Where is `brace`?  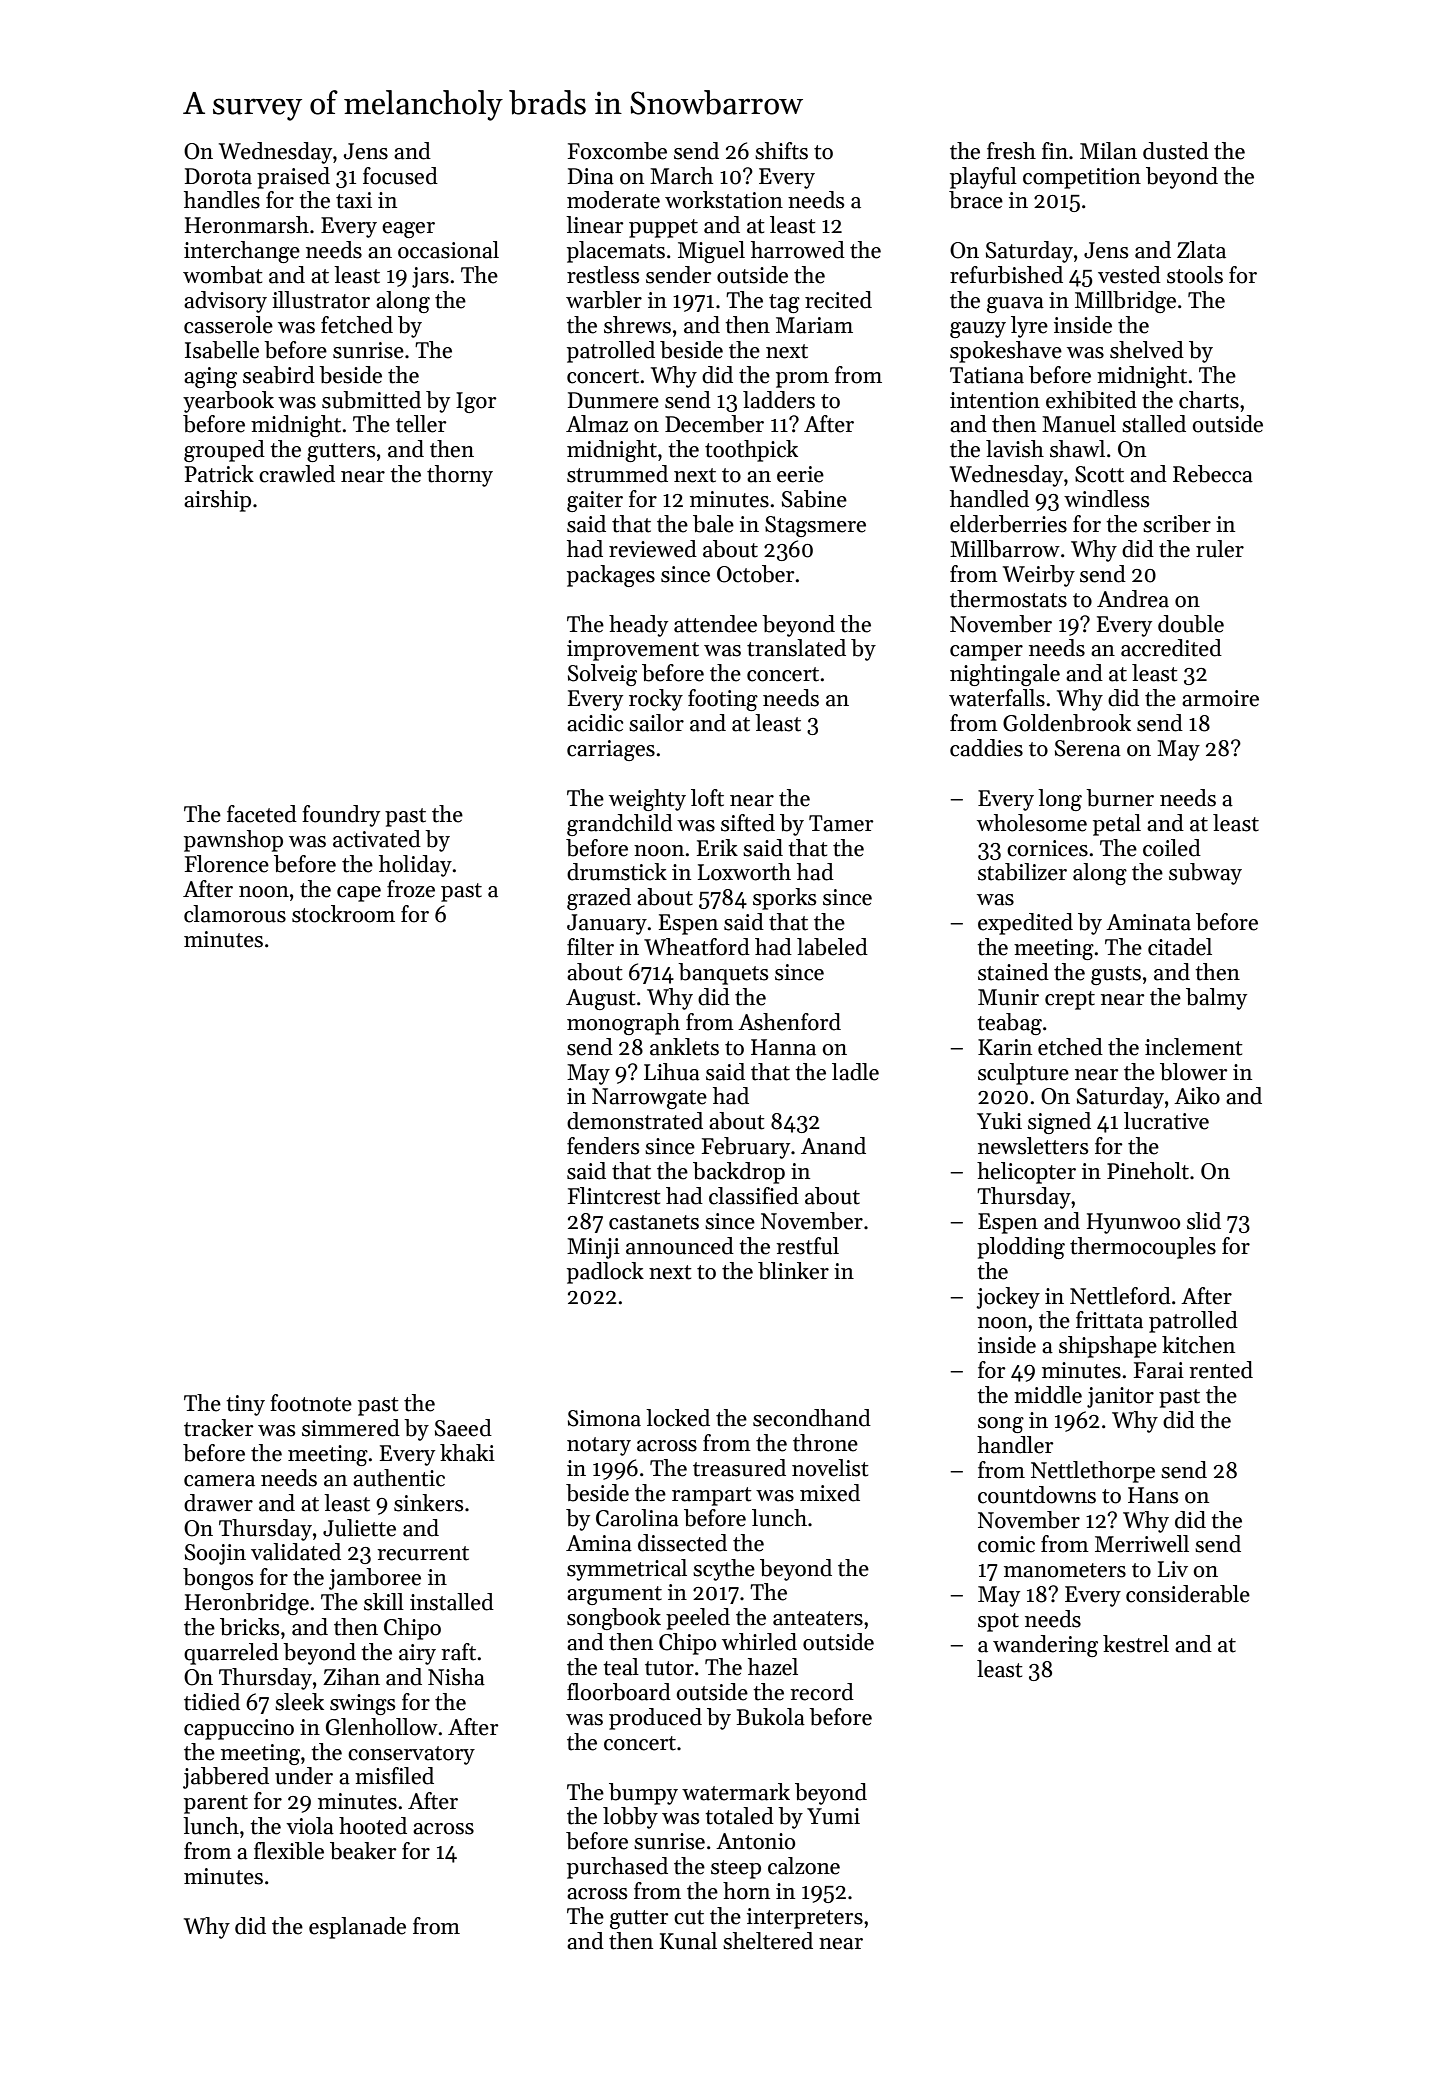
brace is located at coordinates (976, 200).
